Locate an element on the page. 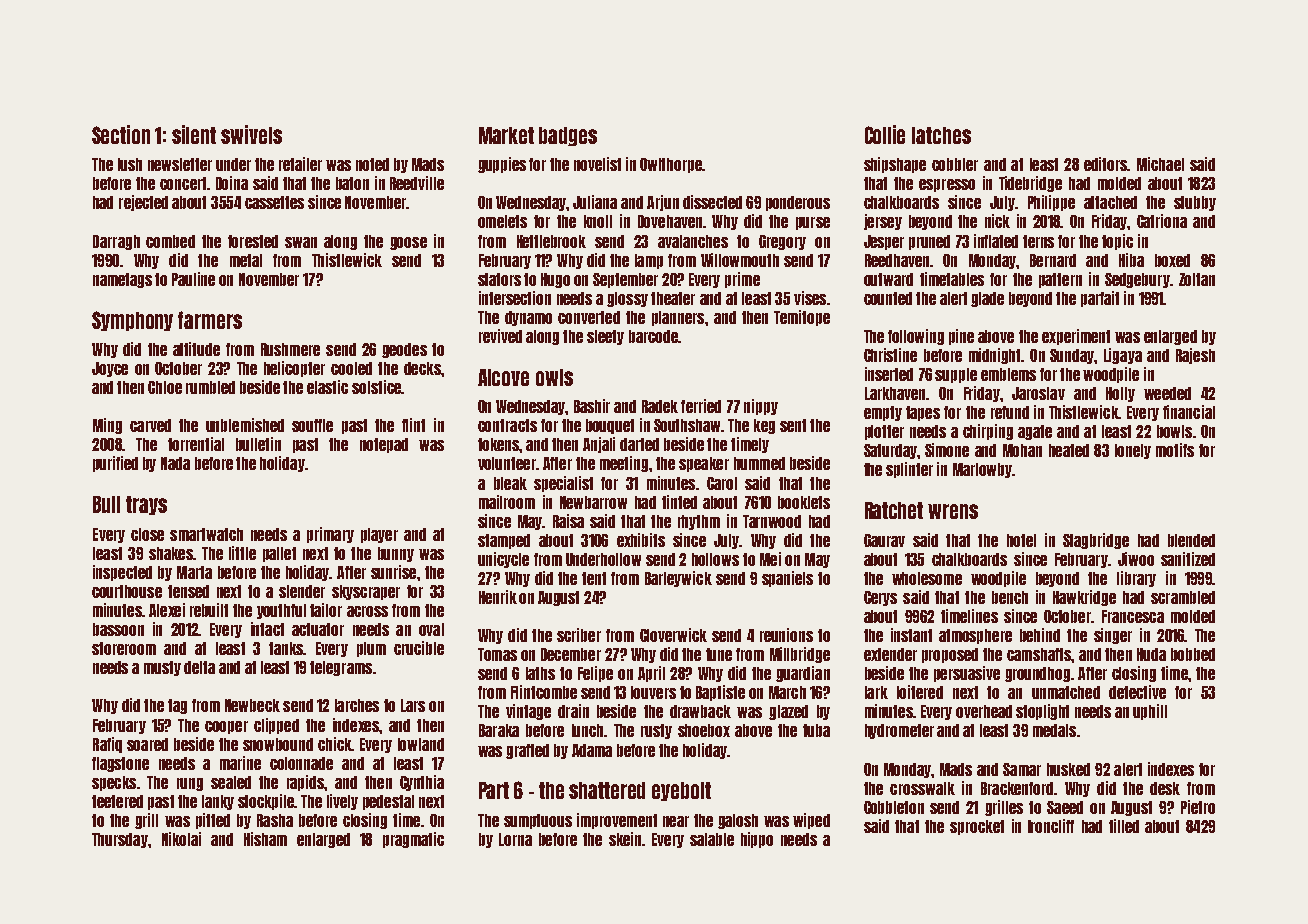  keg is located at coordinates (764, 426).
